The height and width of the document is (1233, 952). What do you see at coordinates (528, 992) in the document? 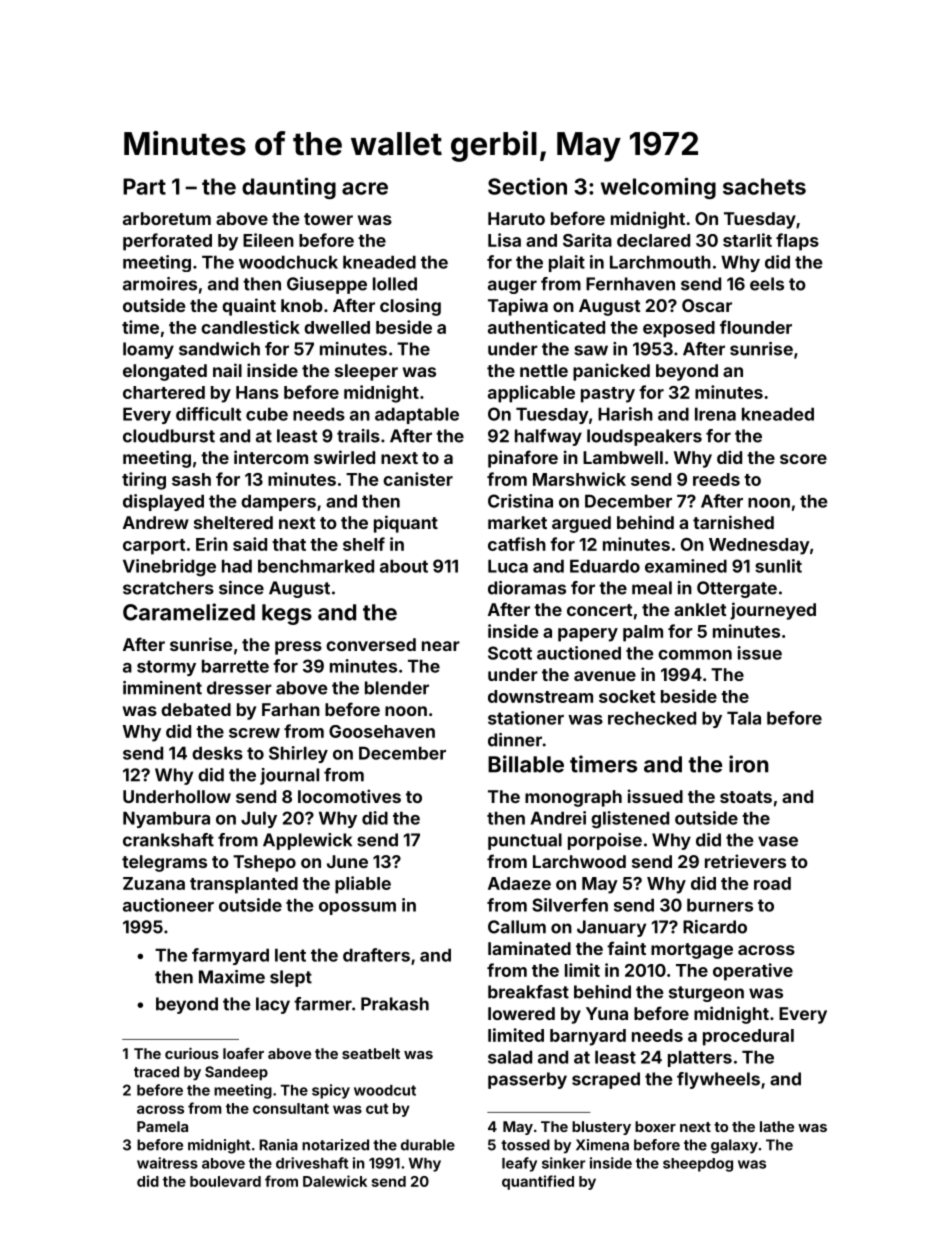
I see `breakfast` at bounding box center [528, 992].
